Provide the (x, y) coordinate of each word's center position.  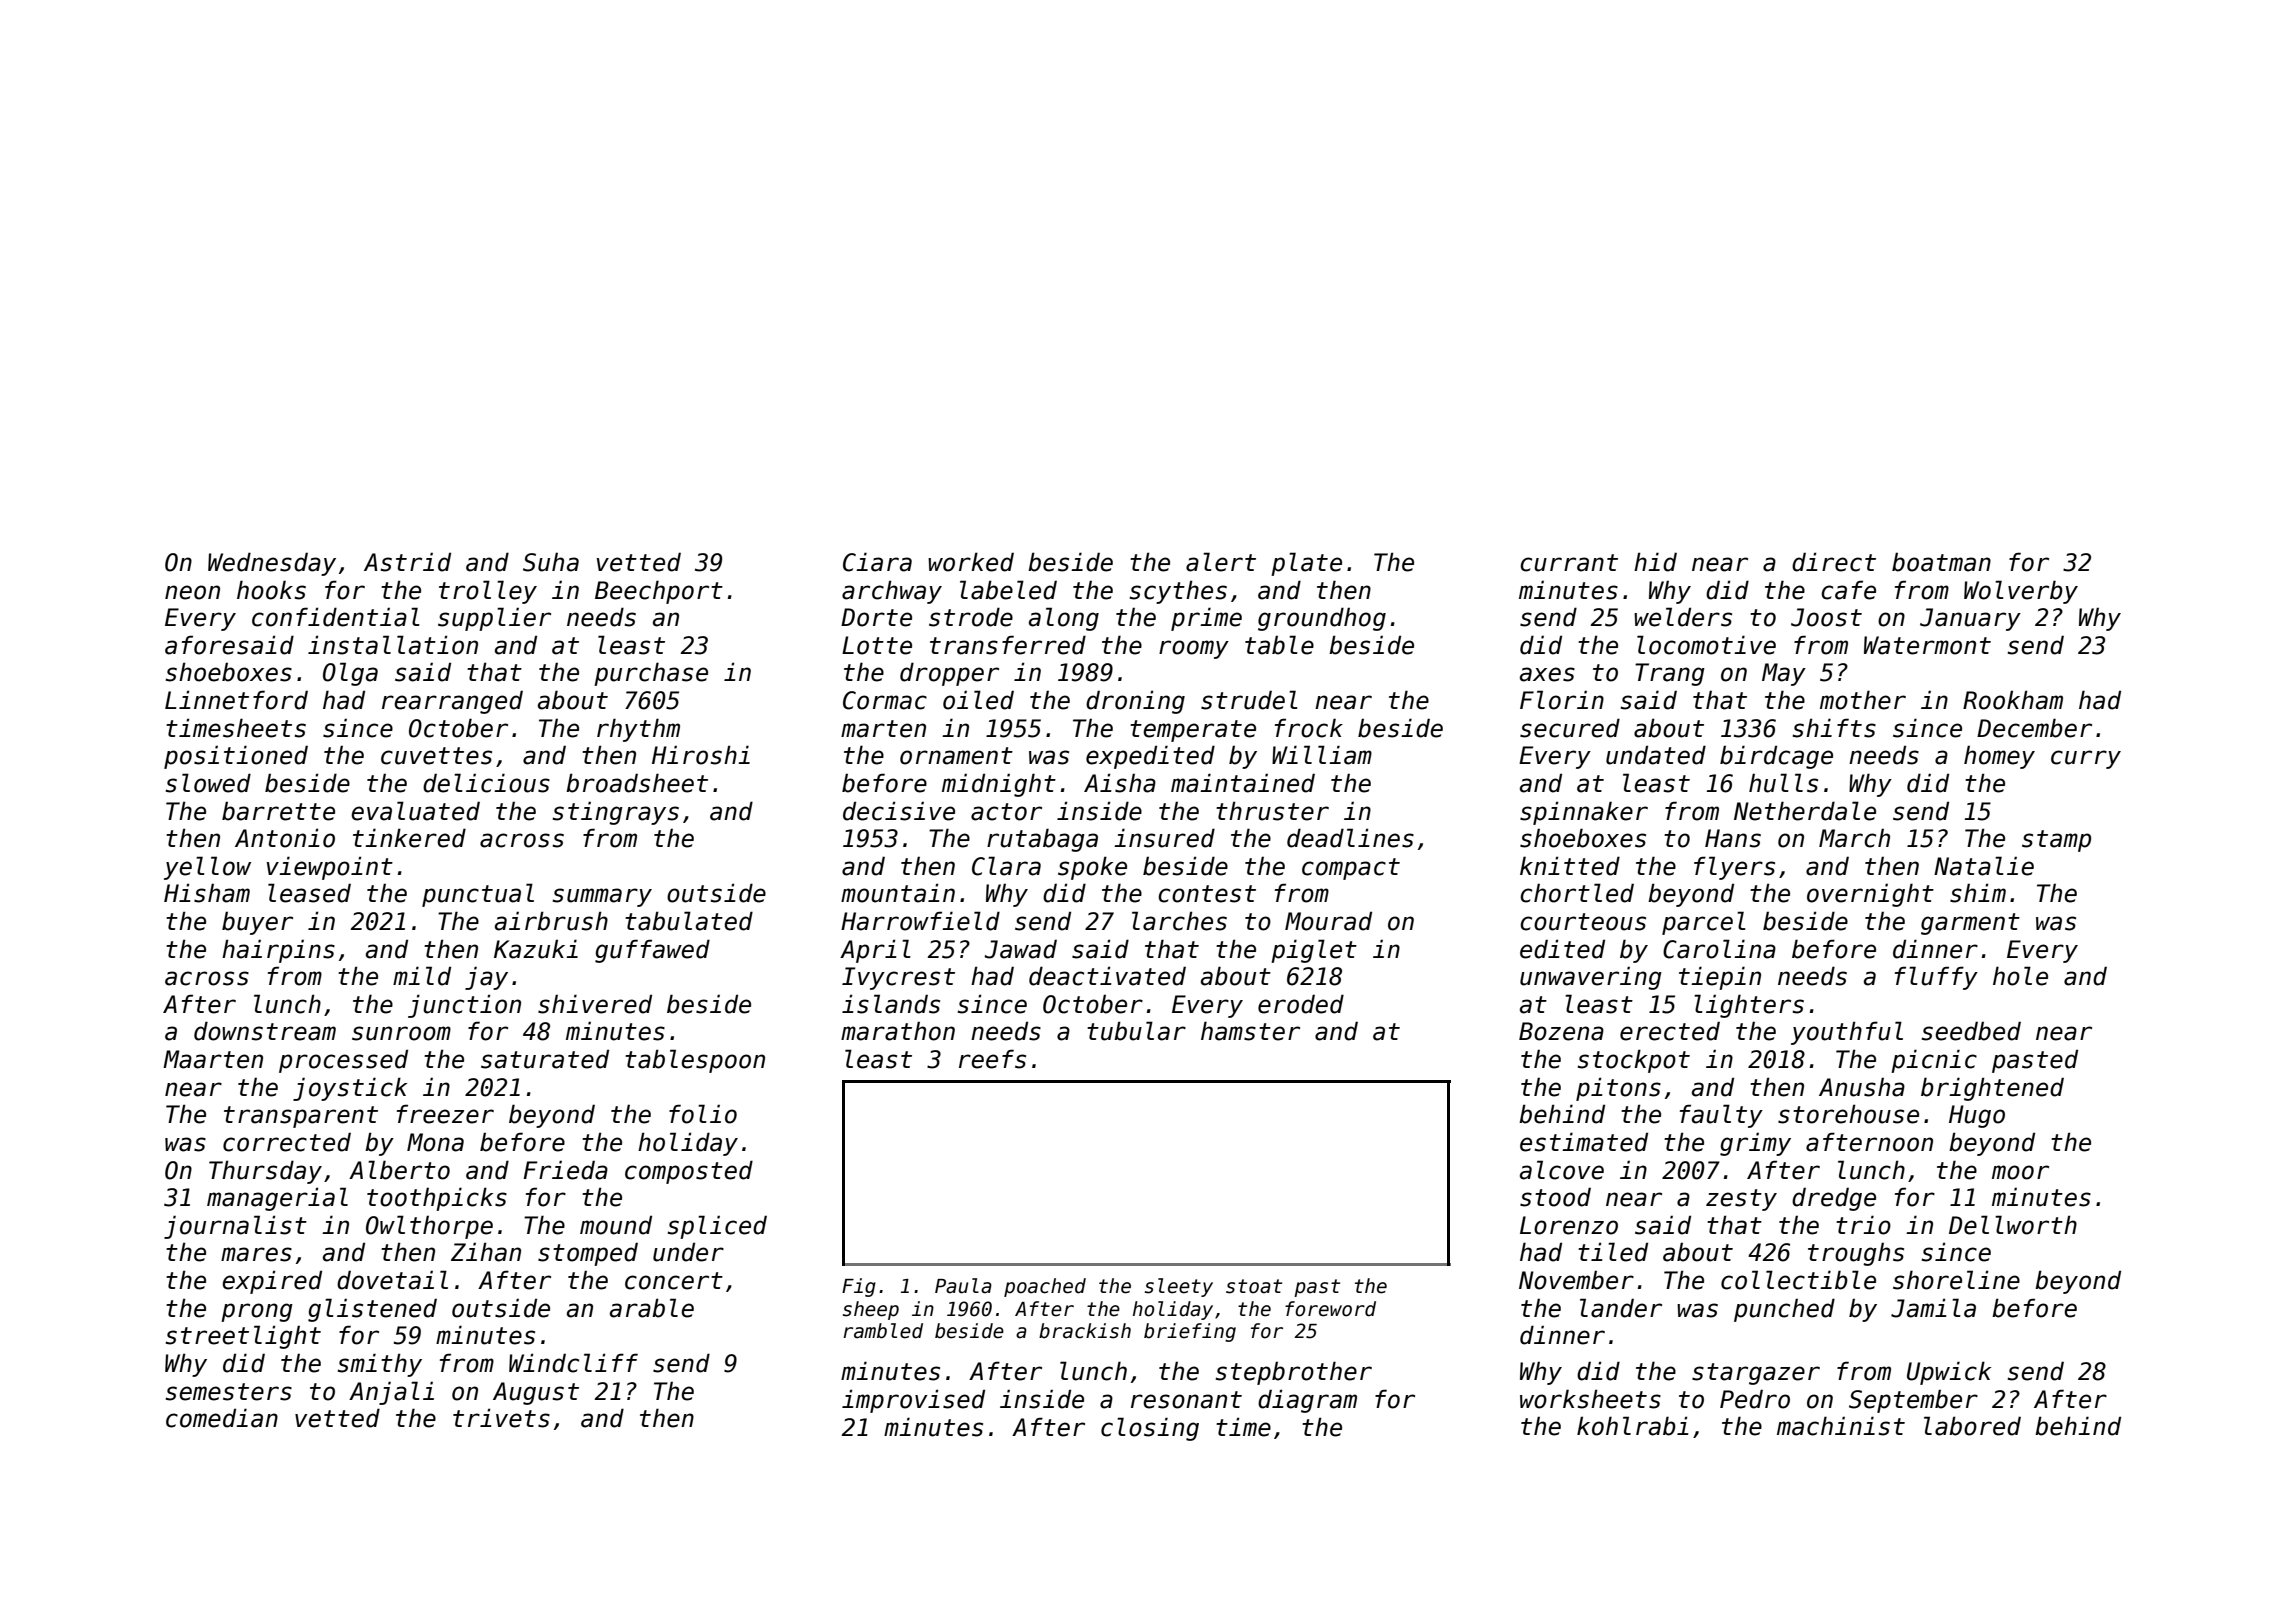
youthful (1847, 1033)
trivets (501, 1418)
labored (1972, 1426)
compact (1351, 869)
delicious (486, 783)
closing (1150, 1429)
